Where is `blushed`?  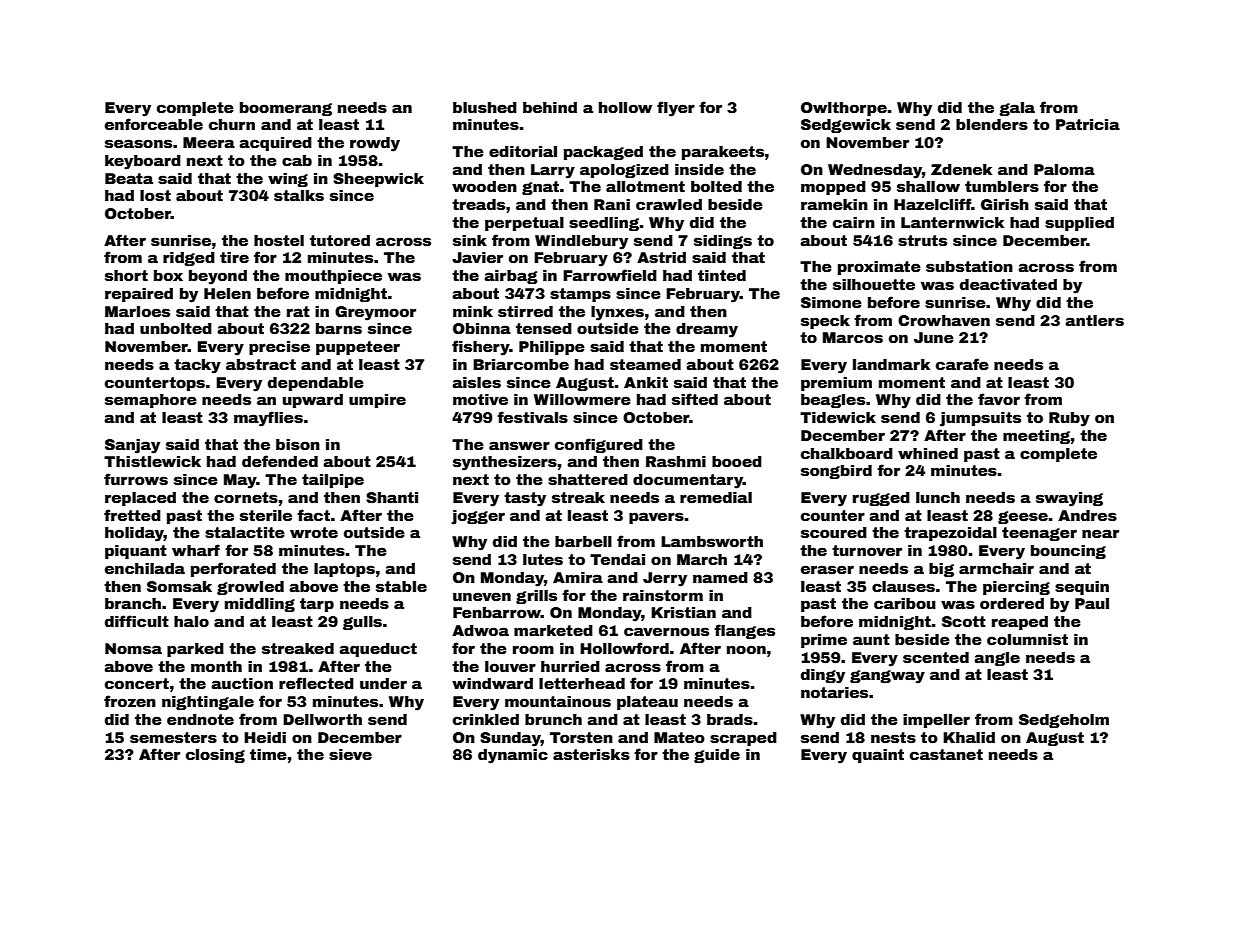
blushed is located at coordinates (485, 107).
